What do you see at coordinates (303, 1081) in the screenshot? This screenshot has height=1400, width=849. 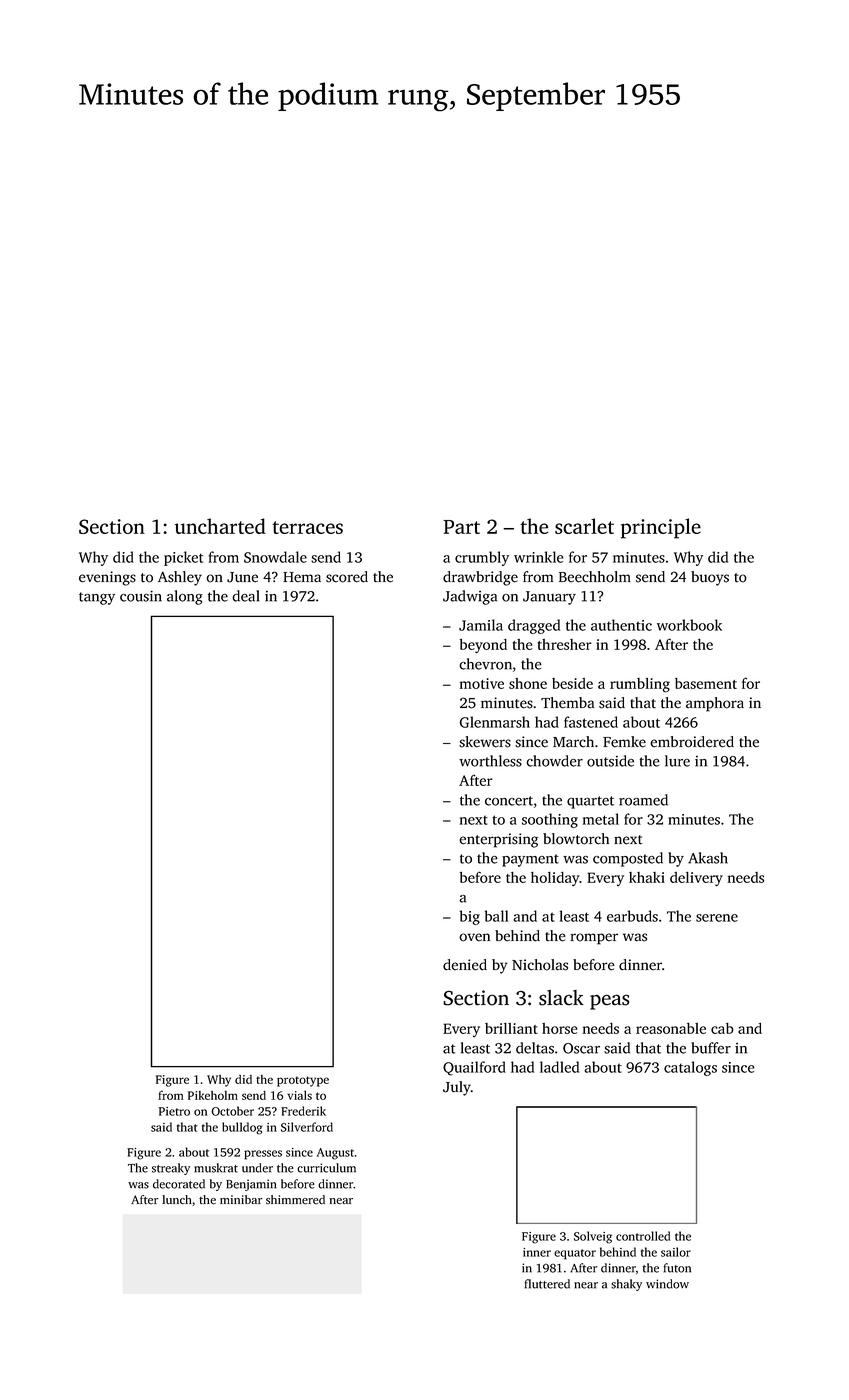 I see `prototype` at bounding box center [303, 1081].
